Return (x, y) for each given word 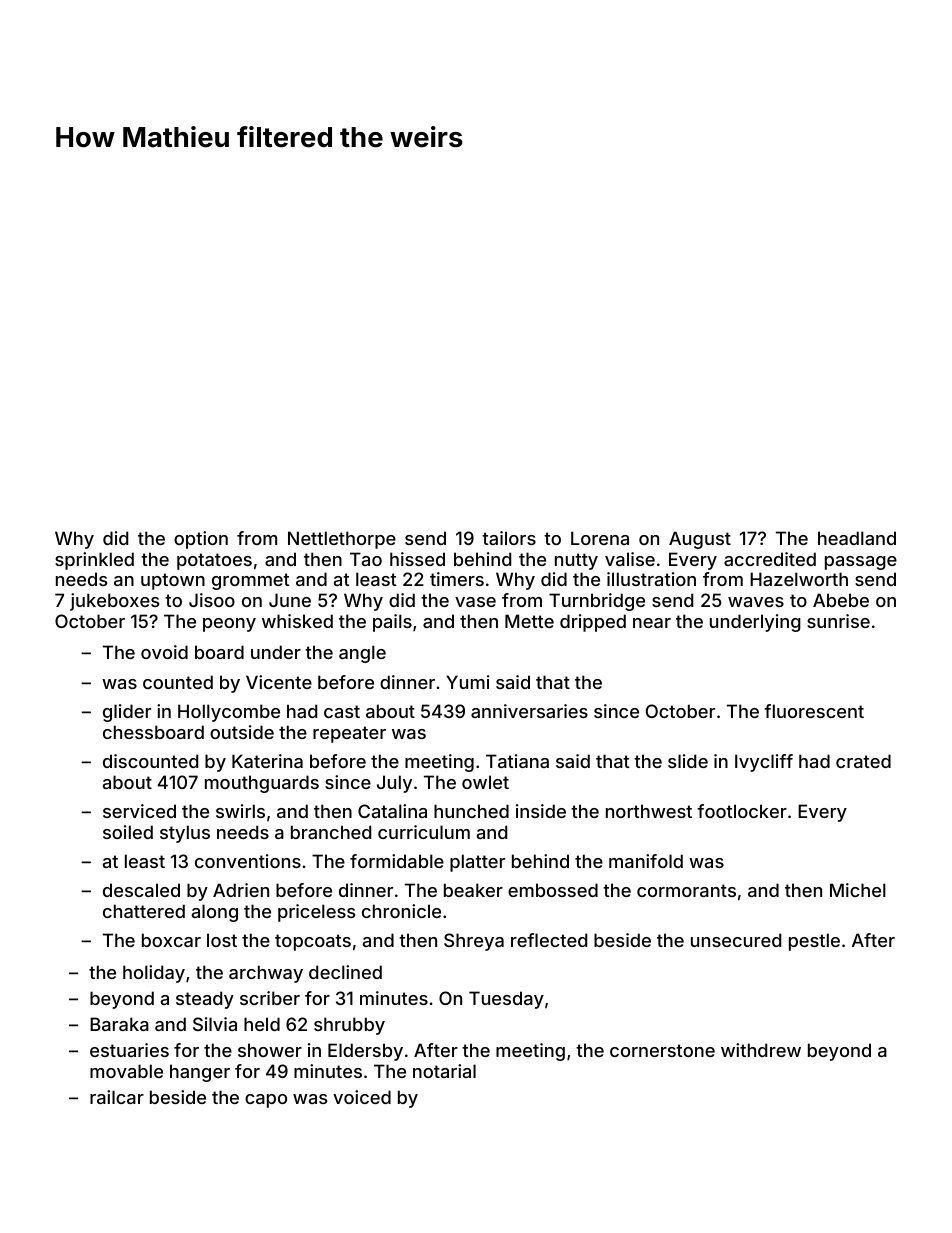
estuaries (129, 1050)
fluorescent (814, 711)
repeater (349, 734)
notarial (444, 1071)
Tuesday (506, 1000)
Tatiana (517, 761)
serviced (139, 811)
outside (242, 732)
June (290, 600)
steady (205, 1000)
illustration (651, 579)
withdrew (761, 1050)
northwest (649, 811)
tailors (509, 538)
